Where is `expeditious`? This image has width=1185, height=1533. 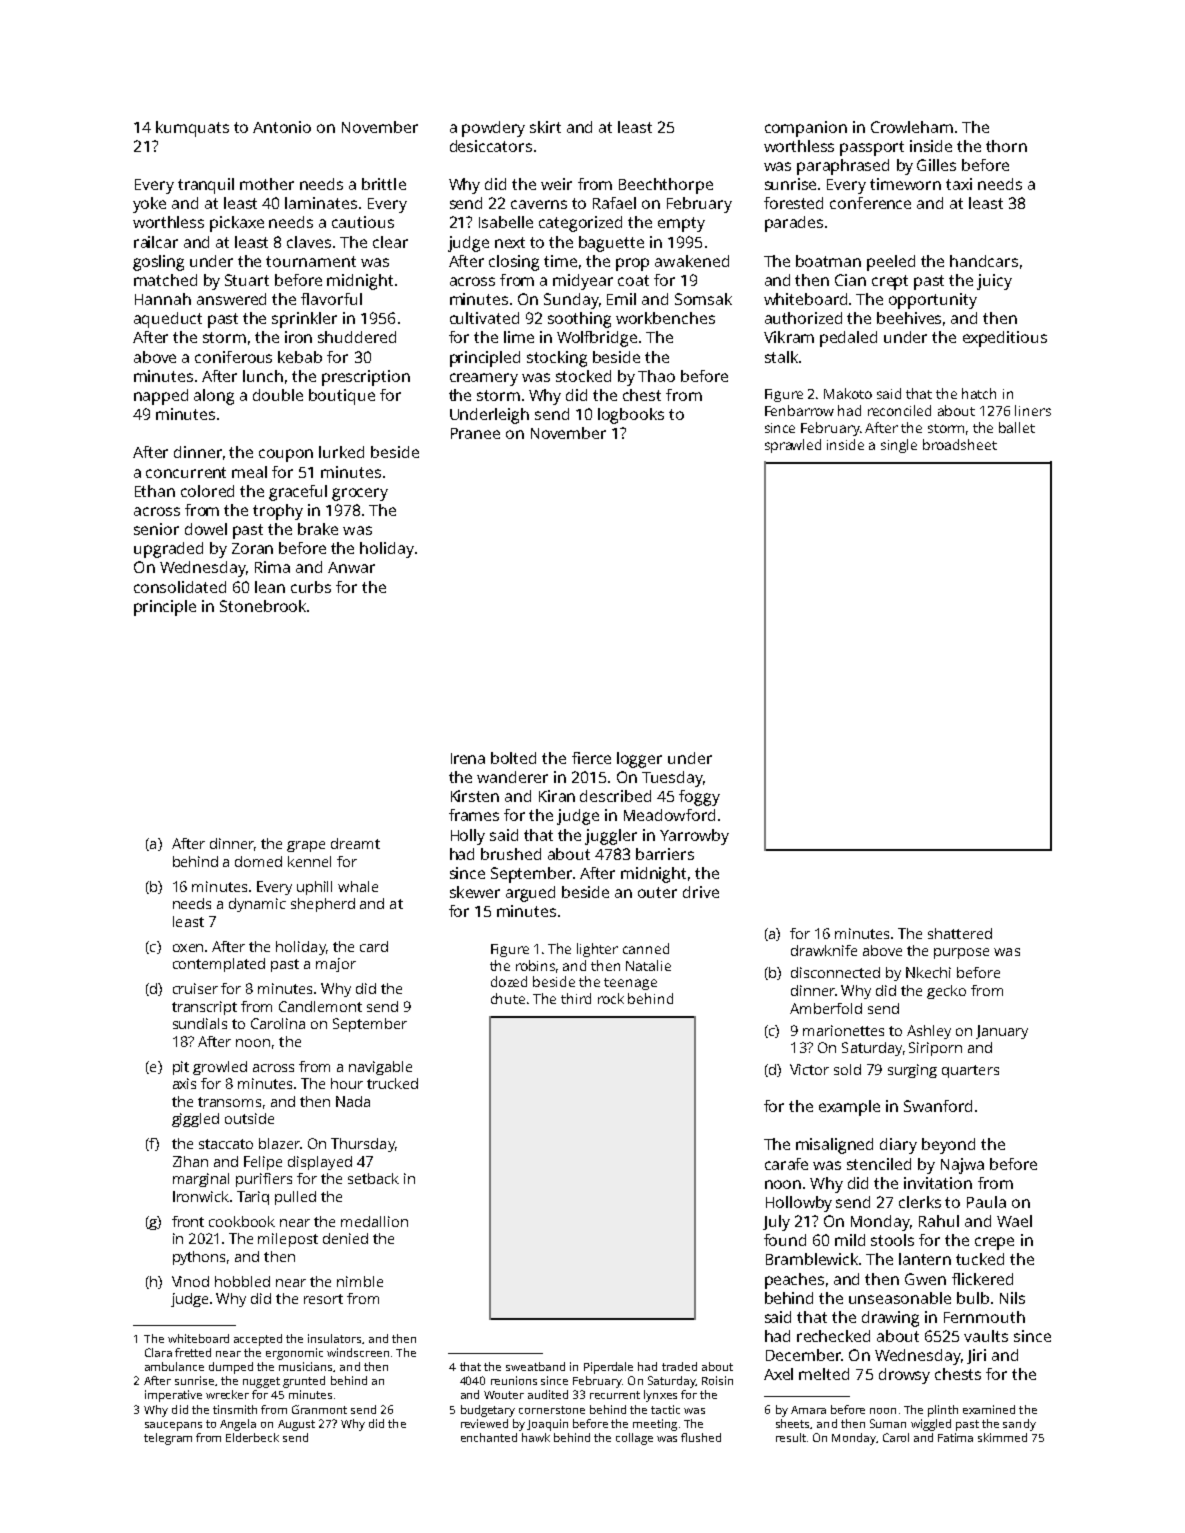 expeditious is located at coordinates (1005, 339).
